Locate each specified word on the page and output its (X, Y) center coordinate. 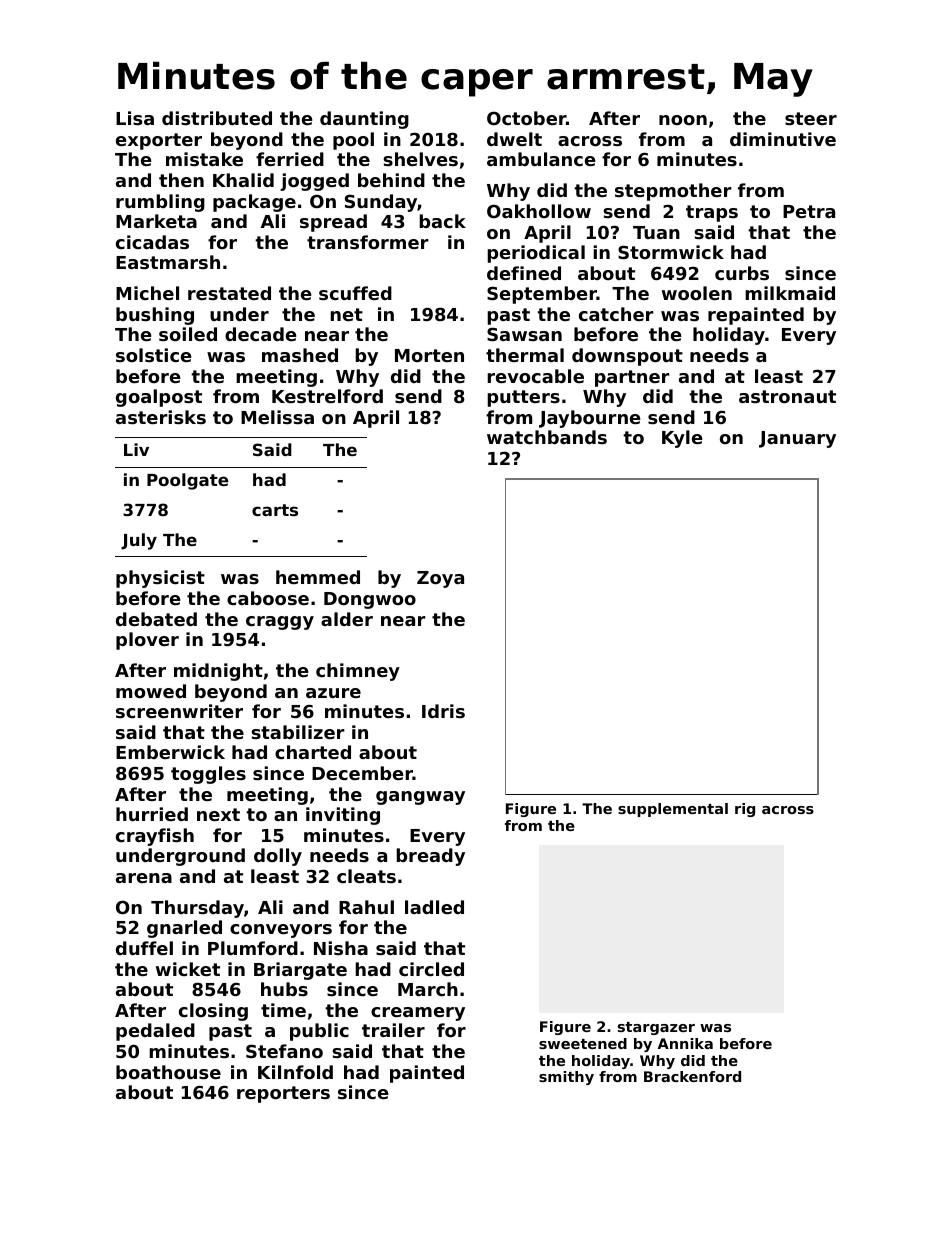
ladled (434, 907)
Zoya (440, 579)
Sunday (381, 203)
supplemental (673, 810)
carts (275, 510)
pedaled (155, 1032)
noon (683, 120)
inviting (343, 816)
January (797, 439)
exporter (159, 141)
